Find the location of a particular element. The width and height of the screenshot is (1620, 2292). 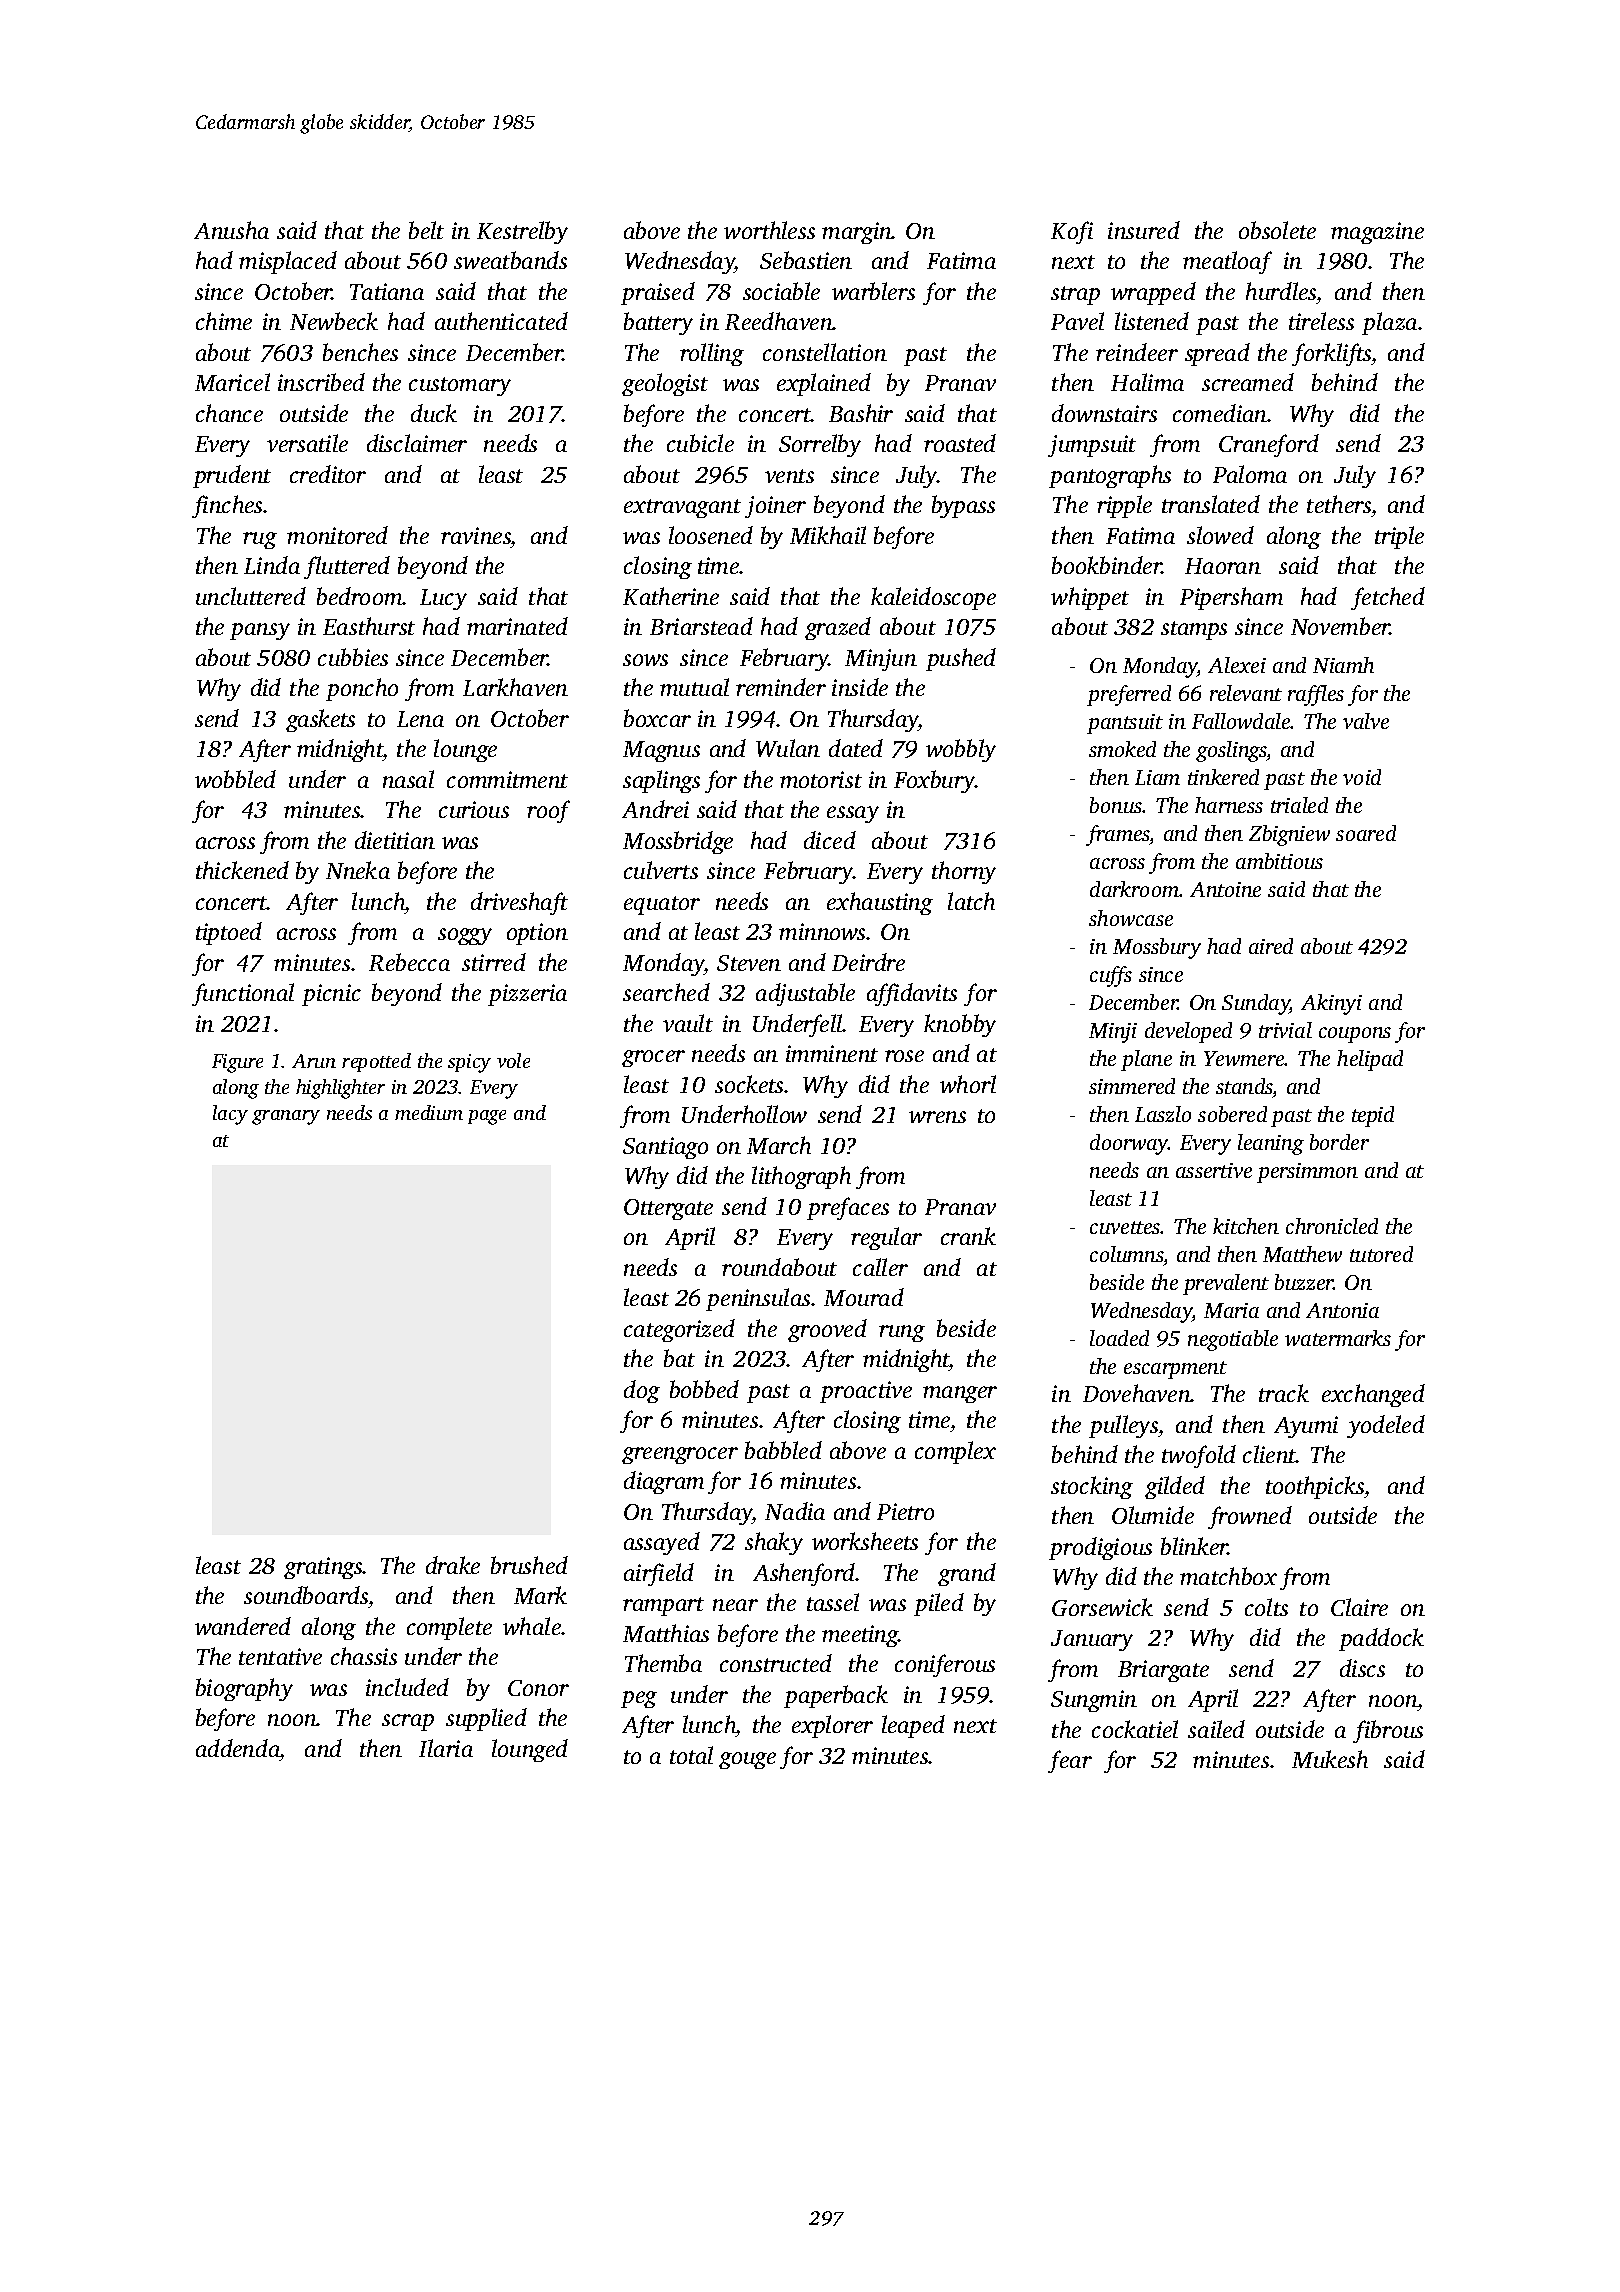

nasal is located at coordinates (408, 779).
